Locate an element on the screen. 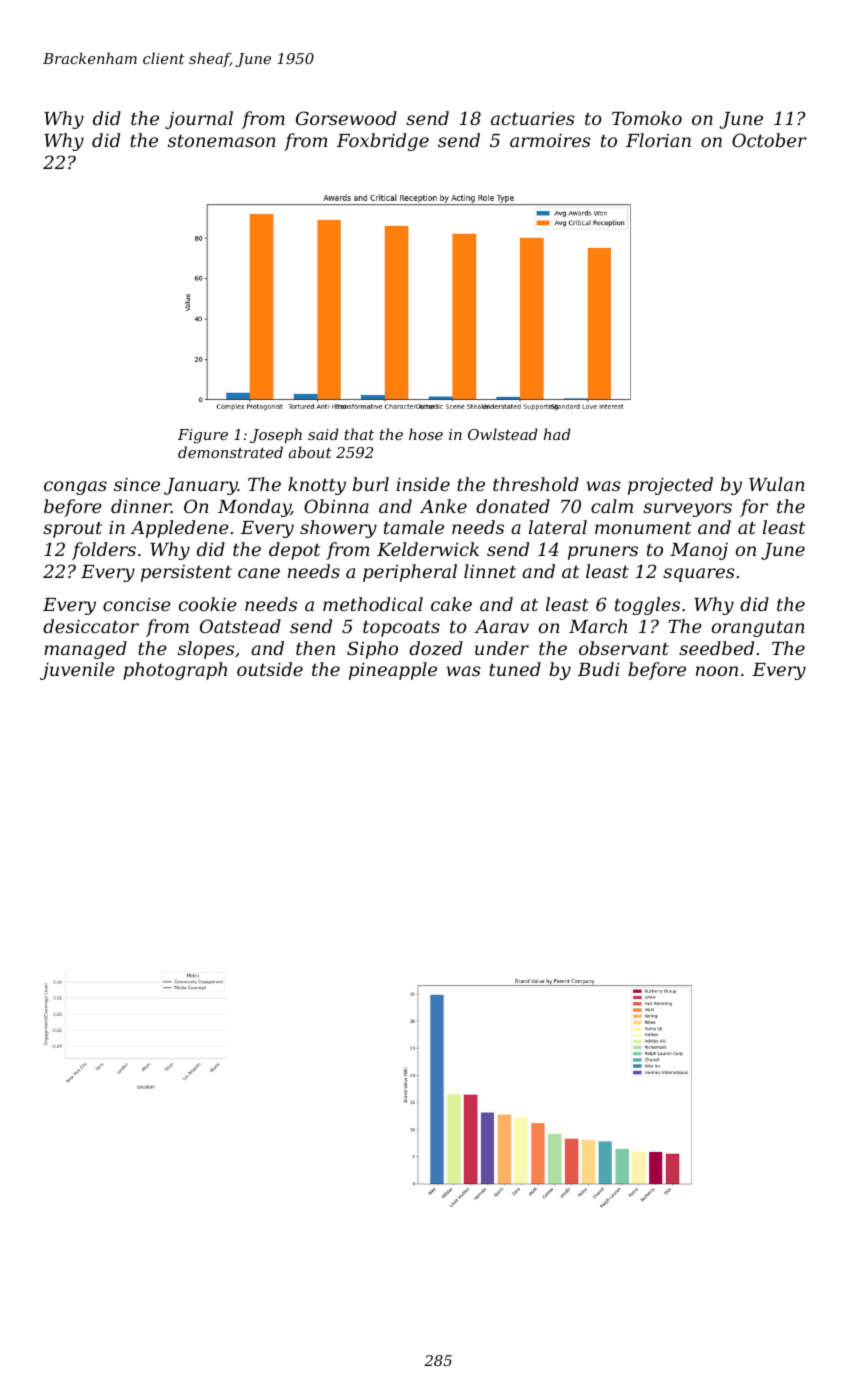  Florian is located at coordinates (658, 140).
